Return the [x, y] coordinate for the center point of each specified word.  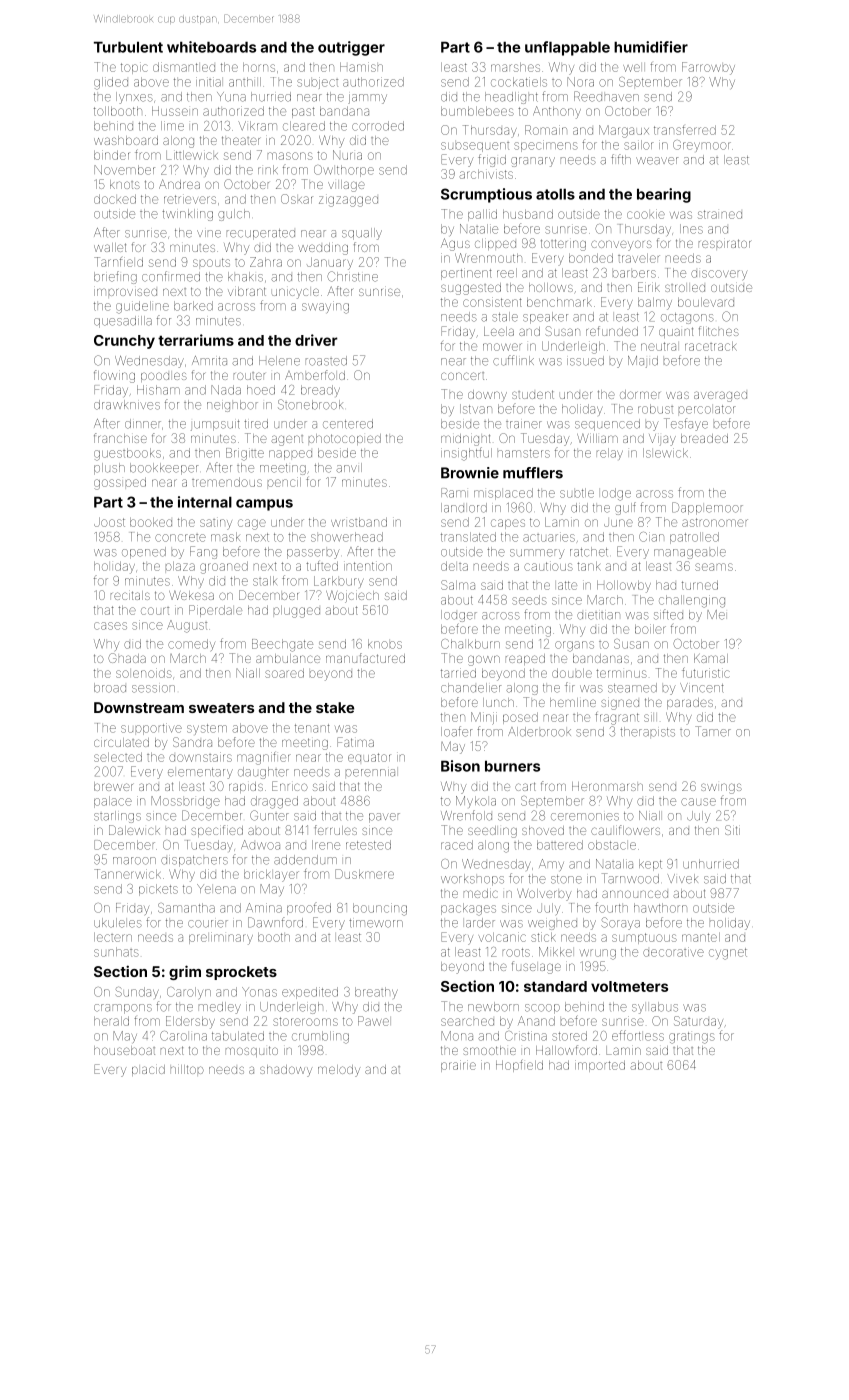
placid [148, 1070]
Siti [732, 830]
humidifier [651, 47]
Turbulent [128, 47]
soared [284, 673]
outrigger [351, 48]
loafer [456, 731]
